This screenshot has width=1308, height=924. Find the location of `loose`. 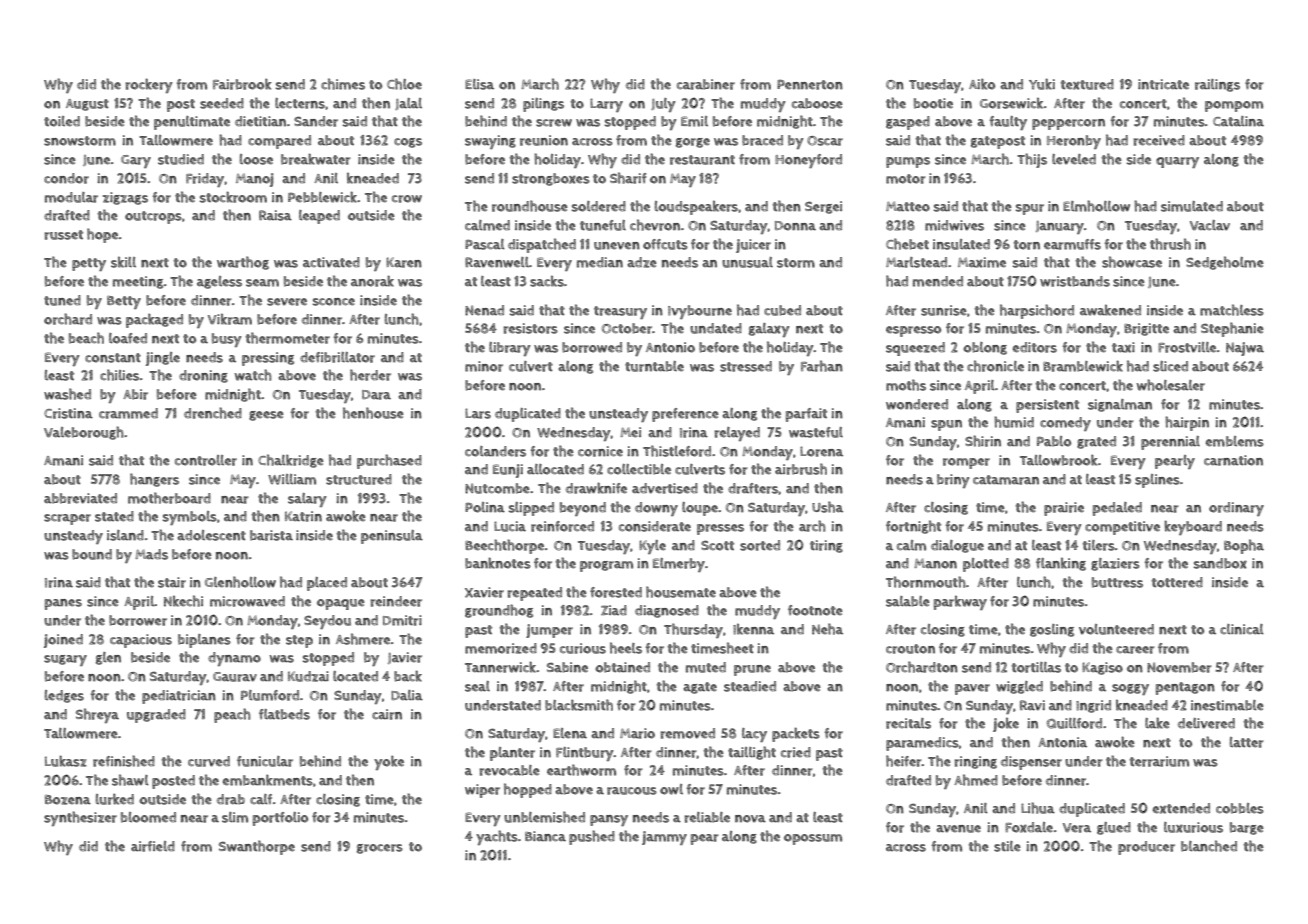

loose is located at coordinates (256, 159).
